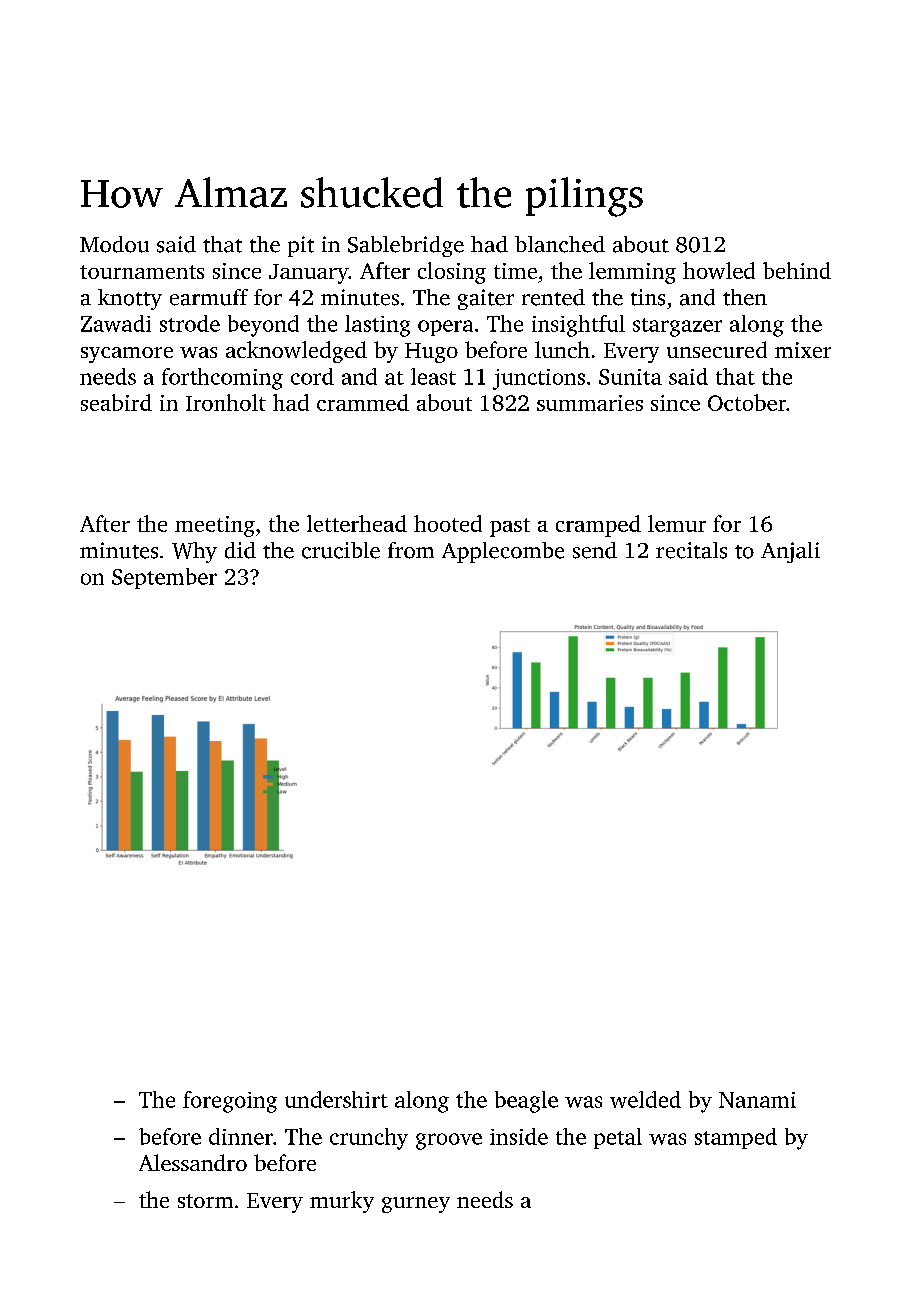 Image resolution: width=924 pixels, height=1311 pixels. Describe the element at coordinates (194, 552) in the image. I see `Why` at that location.
